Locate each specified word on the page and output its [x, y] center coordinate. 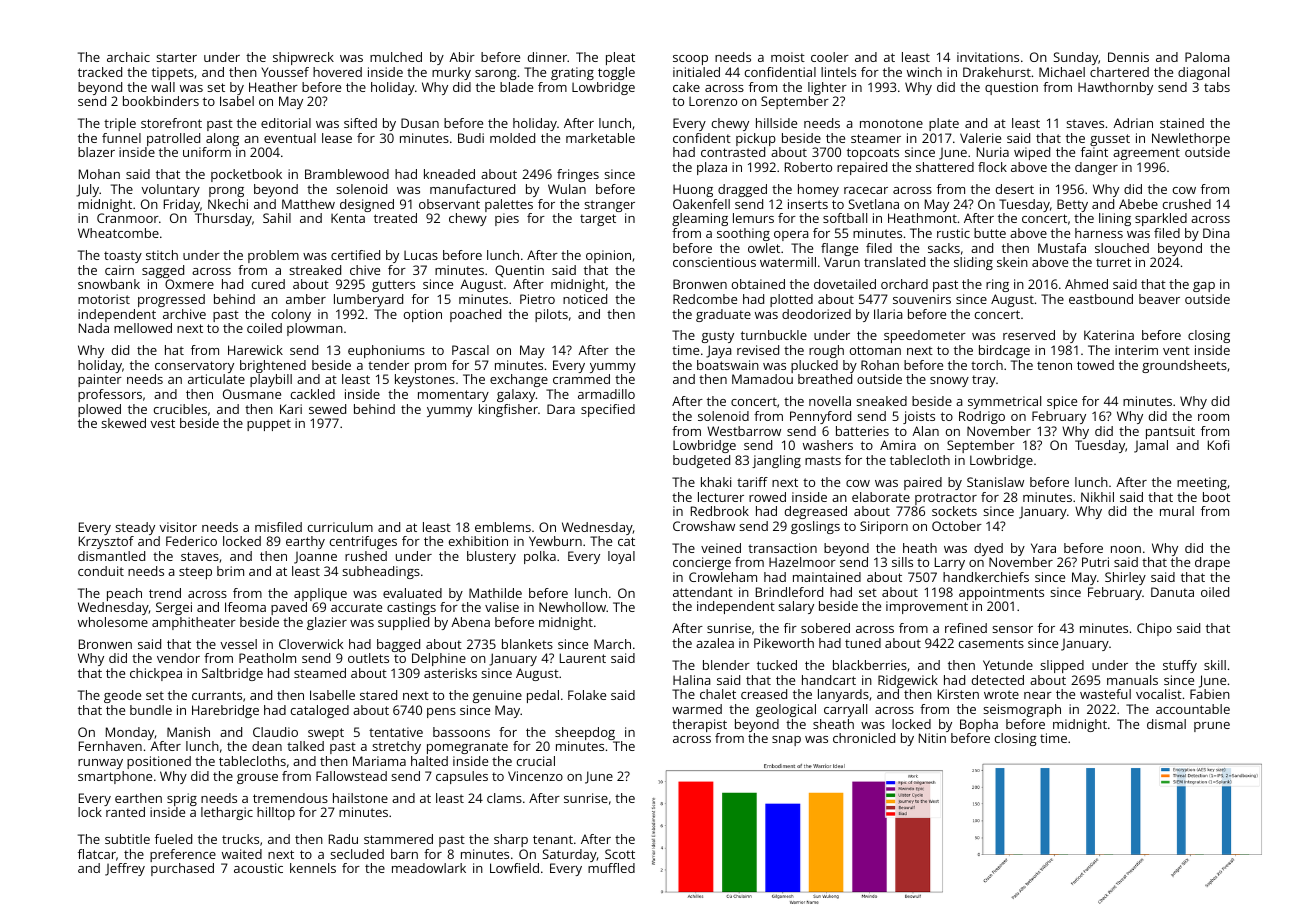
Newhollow [572, 607]
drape [1212, 563]
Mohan [99, 174]
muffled [611, 868]
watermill [788, 262]
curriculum [340, 527]
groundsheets [1184, 366]
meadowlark [429, 868]
